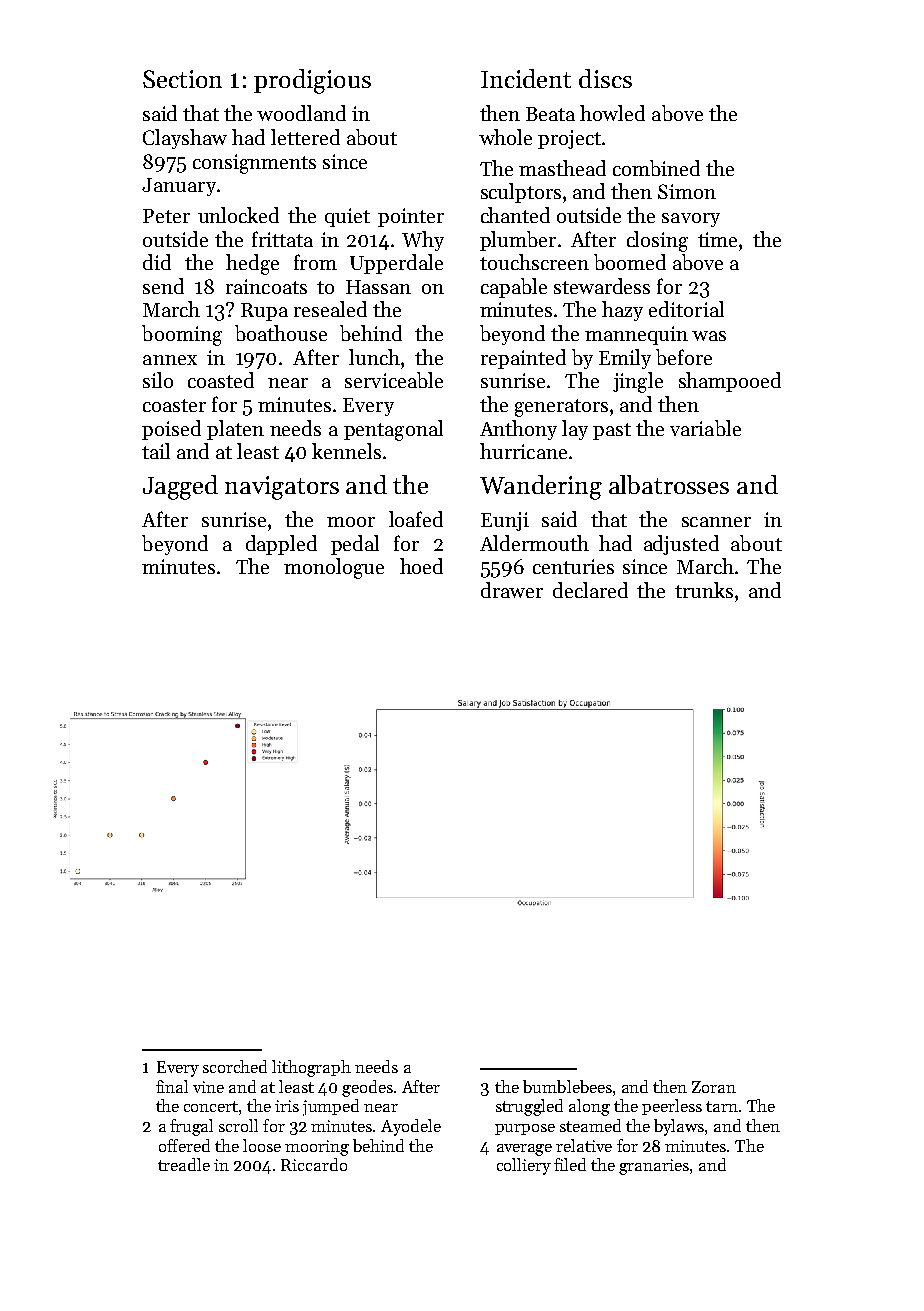  What do you see at coordinates (526, 78) in the image?
I see `Incident` at bounding box center [526, 78].
